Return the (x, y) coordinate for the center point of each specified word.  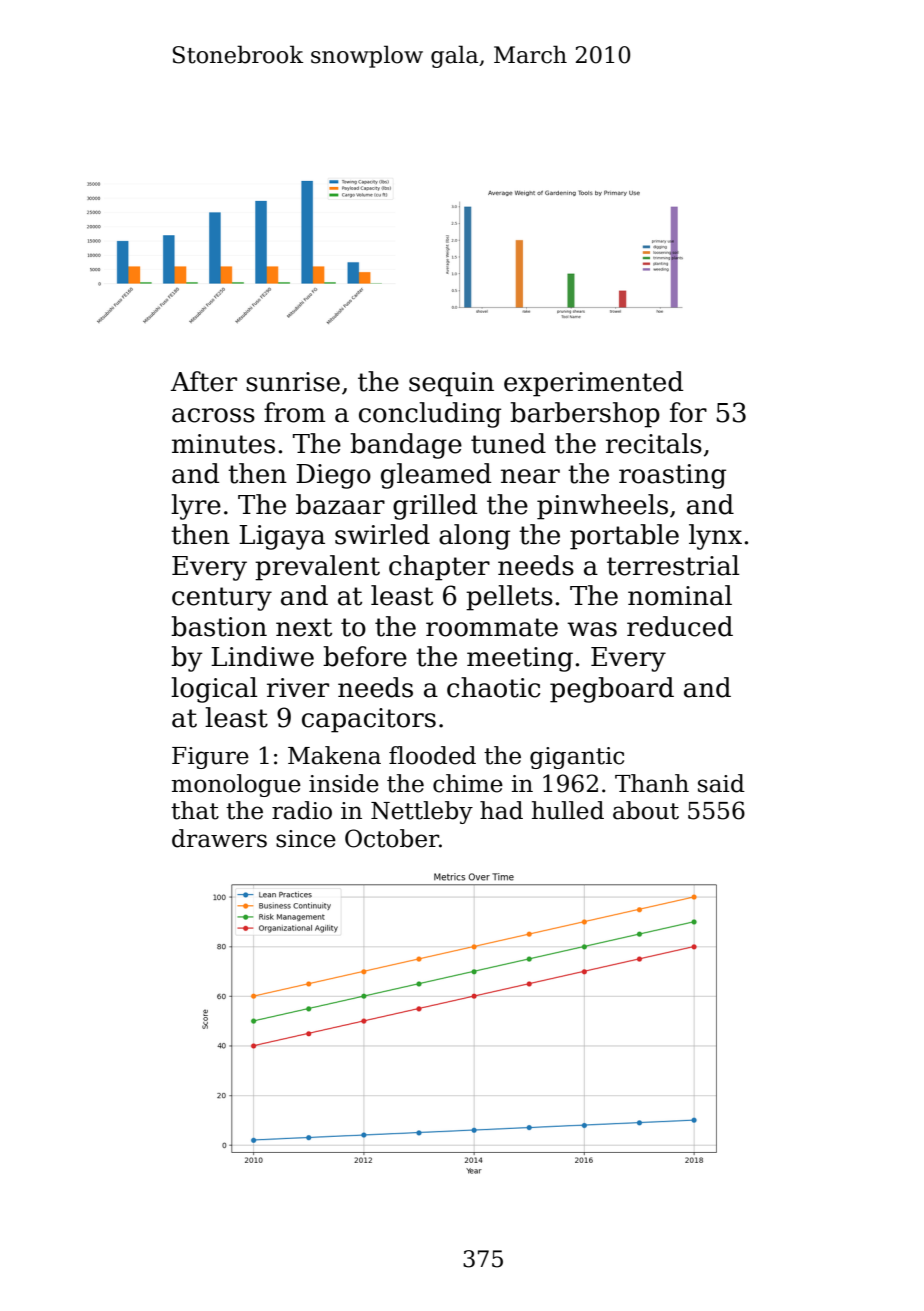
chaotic (493, 687)
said (721, 783)
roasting (672, 476)
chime (468, 783)
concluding (430, 415)
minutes (223, 444)
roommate (492, 627)
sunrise (293, 382)
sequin (451, 384)
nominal (680, 595)
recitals (654, 443)
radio (302, 810)
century (222, 599)
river (298, 688)
